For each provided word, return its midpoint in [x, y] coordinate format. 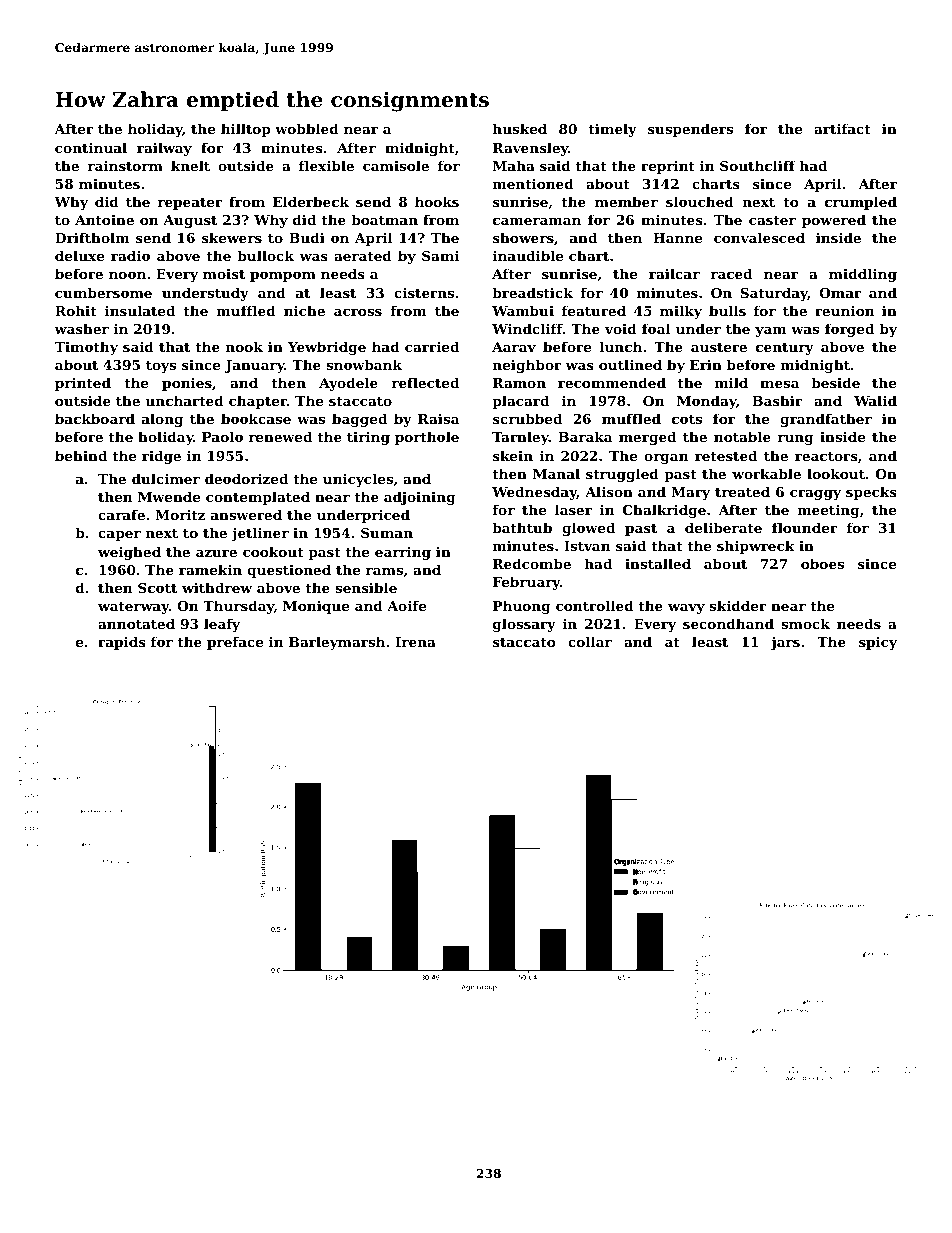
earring [403, 553]
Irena [415, 642]
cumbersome [103, 292]
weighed [129, 553]
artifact [842, 128]
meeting [829, 511]
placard [520, 402]
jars [785, 643]
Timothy [86, 348]
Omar [840, 293]
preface [235, 643]
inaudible [528, 255]
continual [91, 147]
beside [835, 382]
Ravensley [531, 149]
